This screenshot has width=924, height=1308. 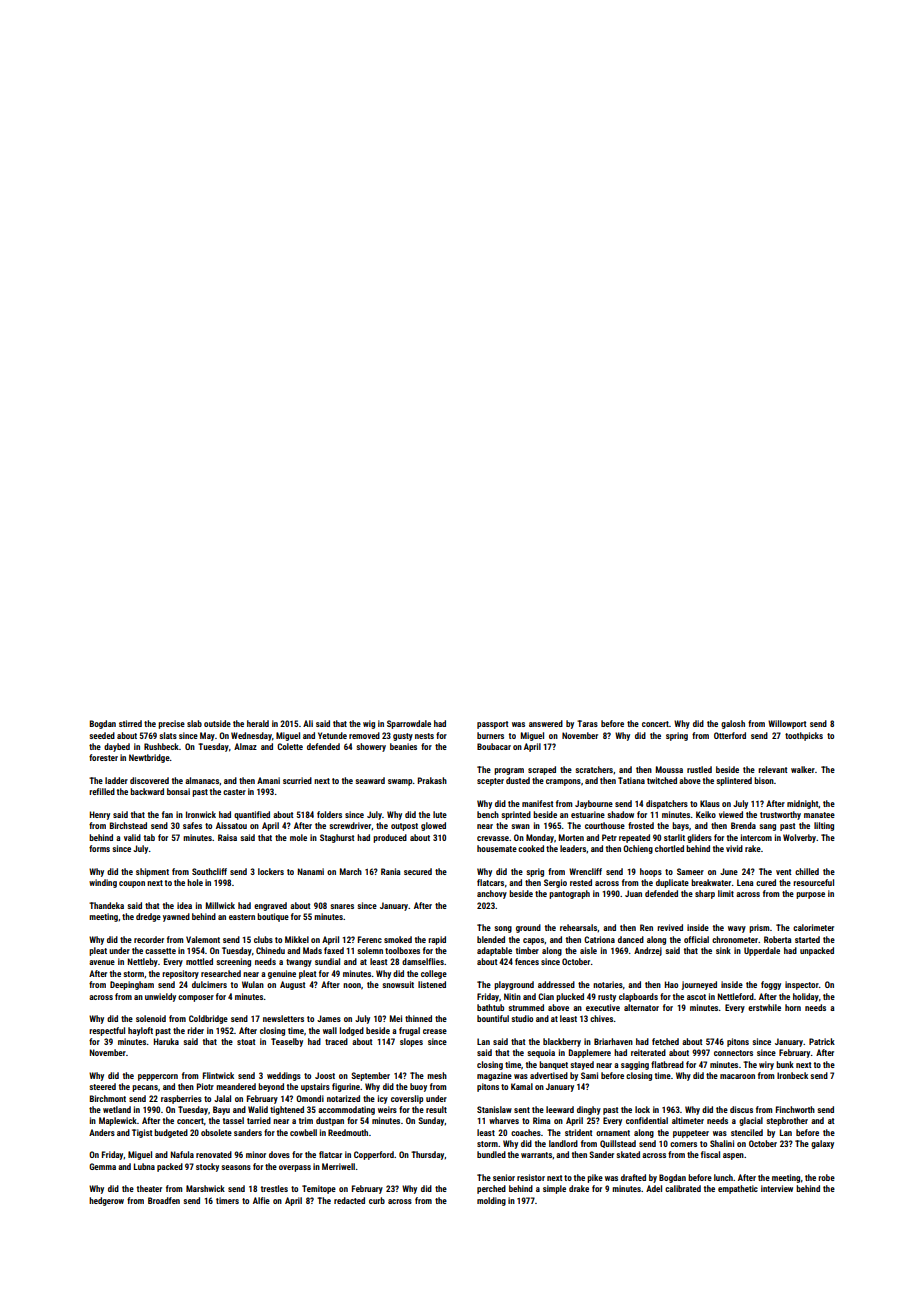 I want to click on Taras, so click(x=587, y=723).
